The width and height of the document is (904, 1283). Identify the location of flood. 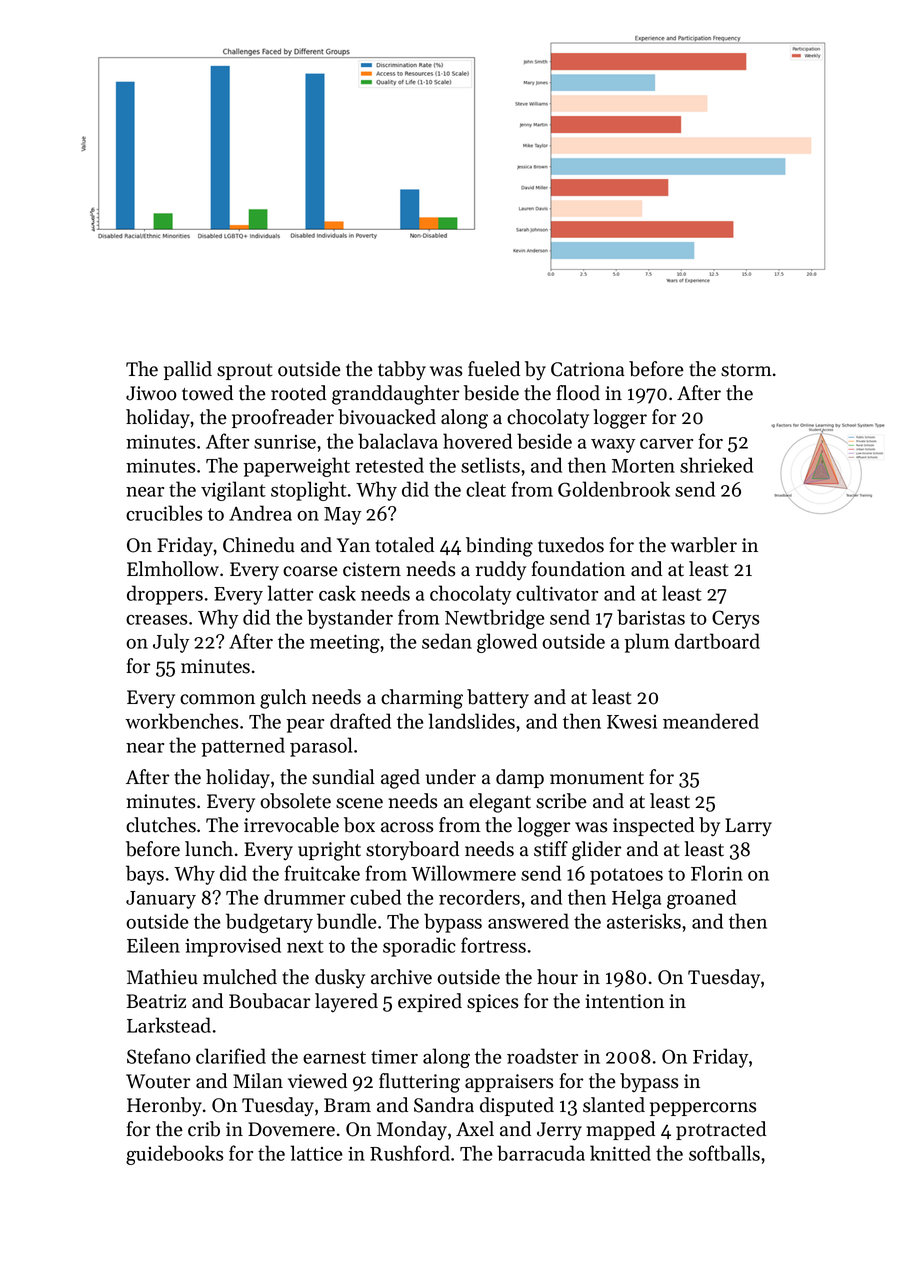
(578, 393).
